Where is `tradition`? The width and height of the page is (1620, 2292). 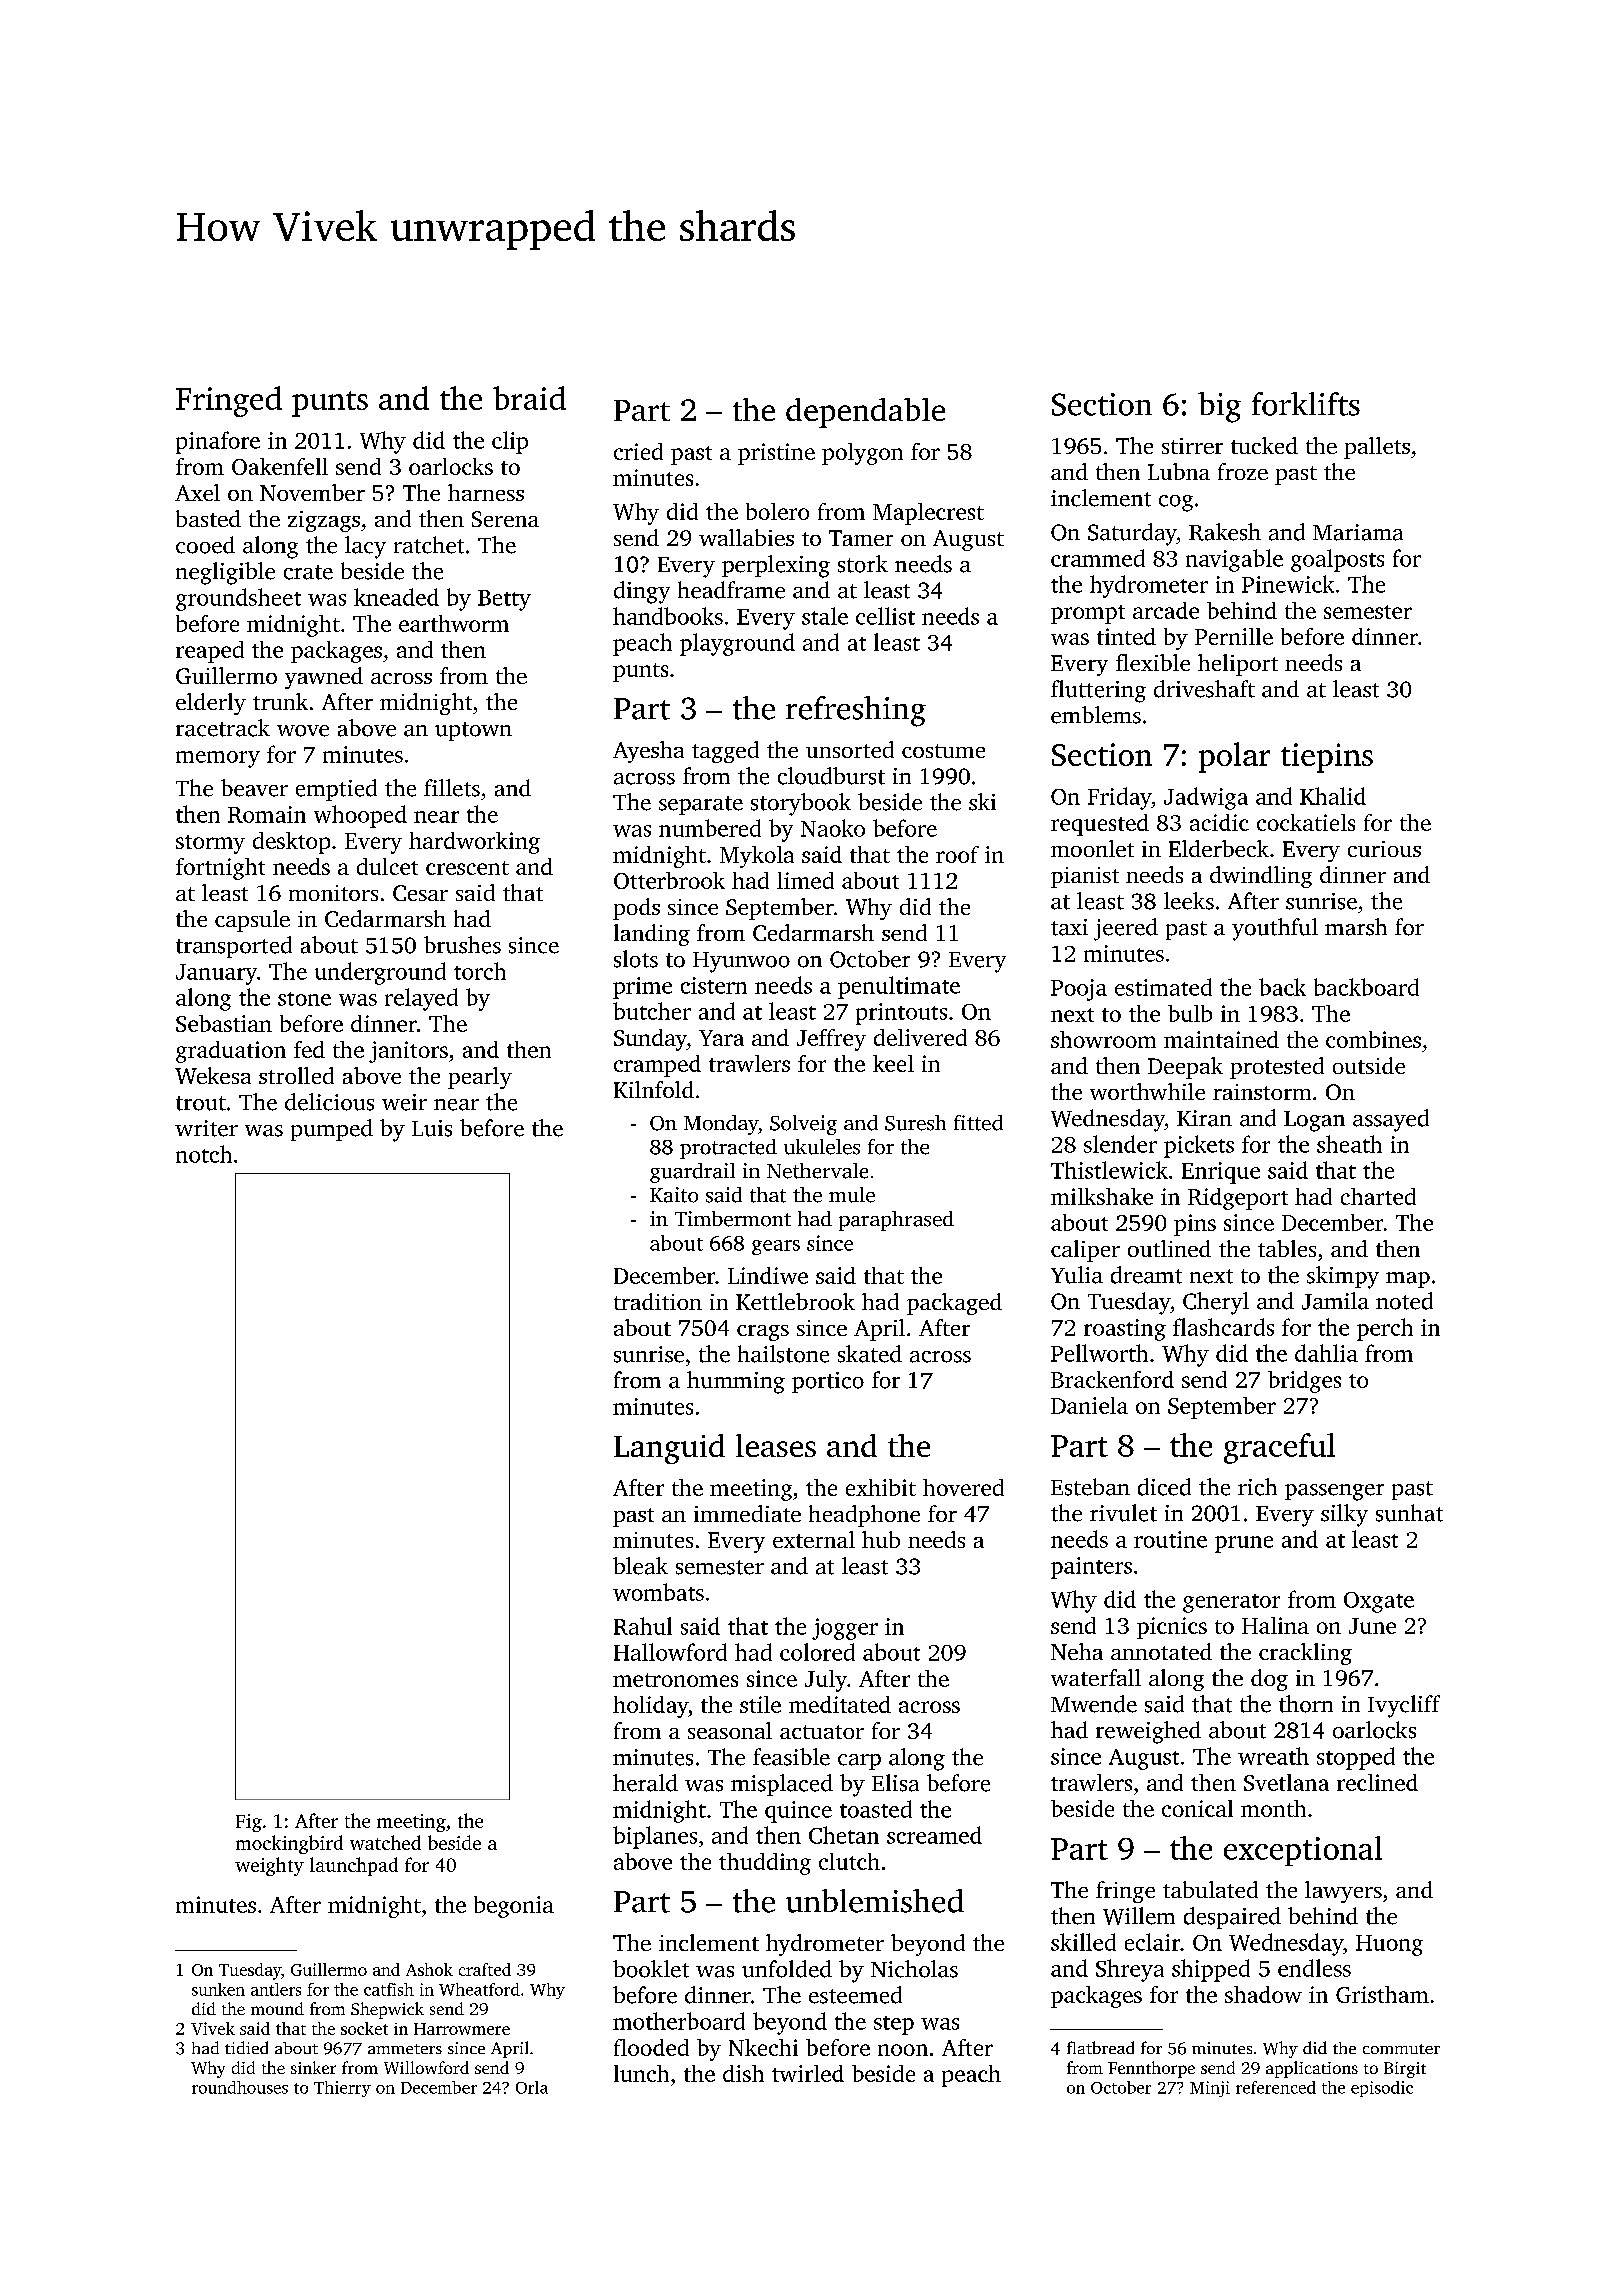 tradition is located at coordinates (658, 1301).
